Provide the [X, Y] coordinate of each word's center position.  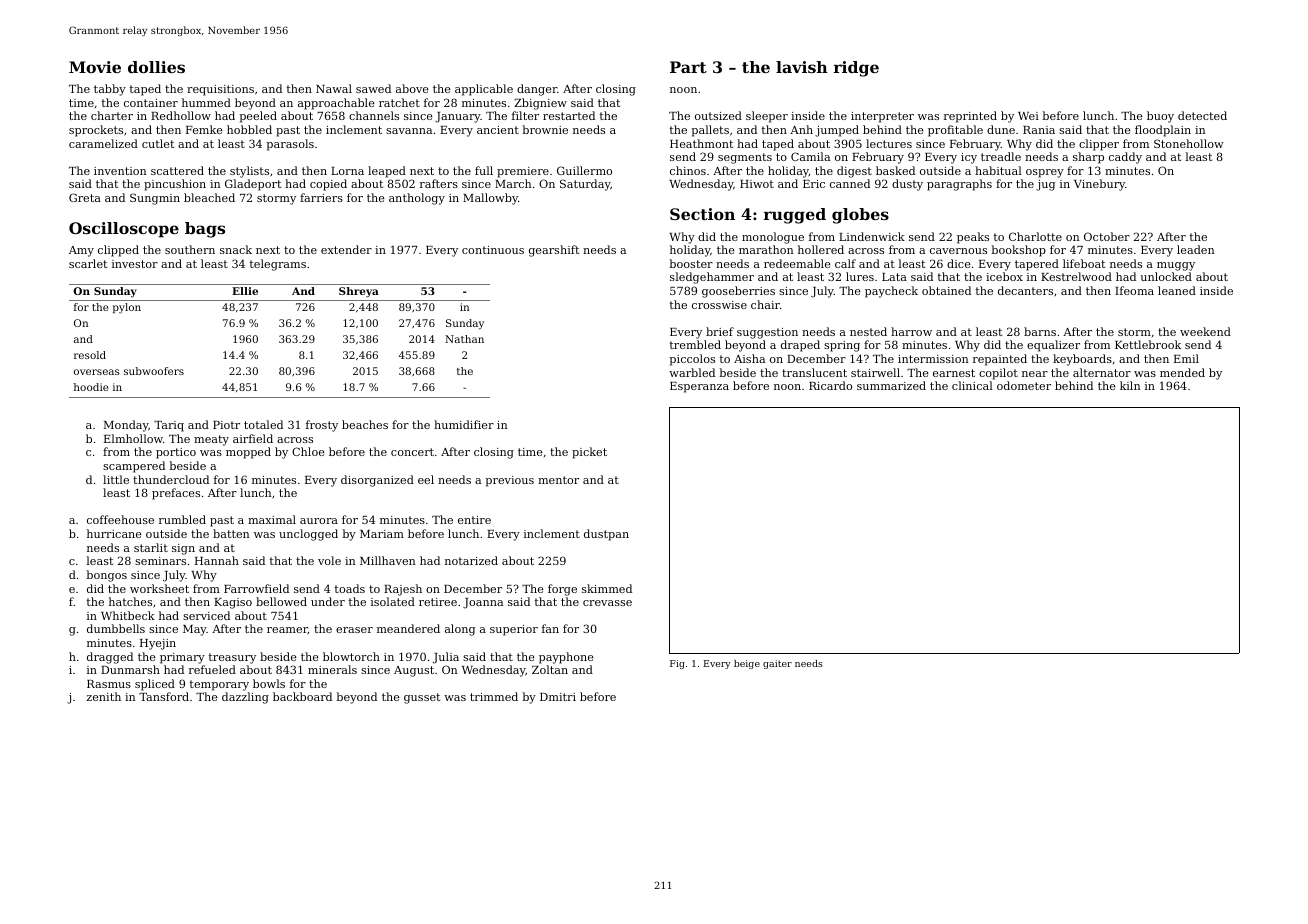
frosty [322, 426]
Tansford [164, 696]
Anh [801, 129]
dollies [156, 67]
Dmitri [558, 697]
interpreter [882, 117]
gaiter [777, 664]
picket [589, 453]
